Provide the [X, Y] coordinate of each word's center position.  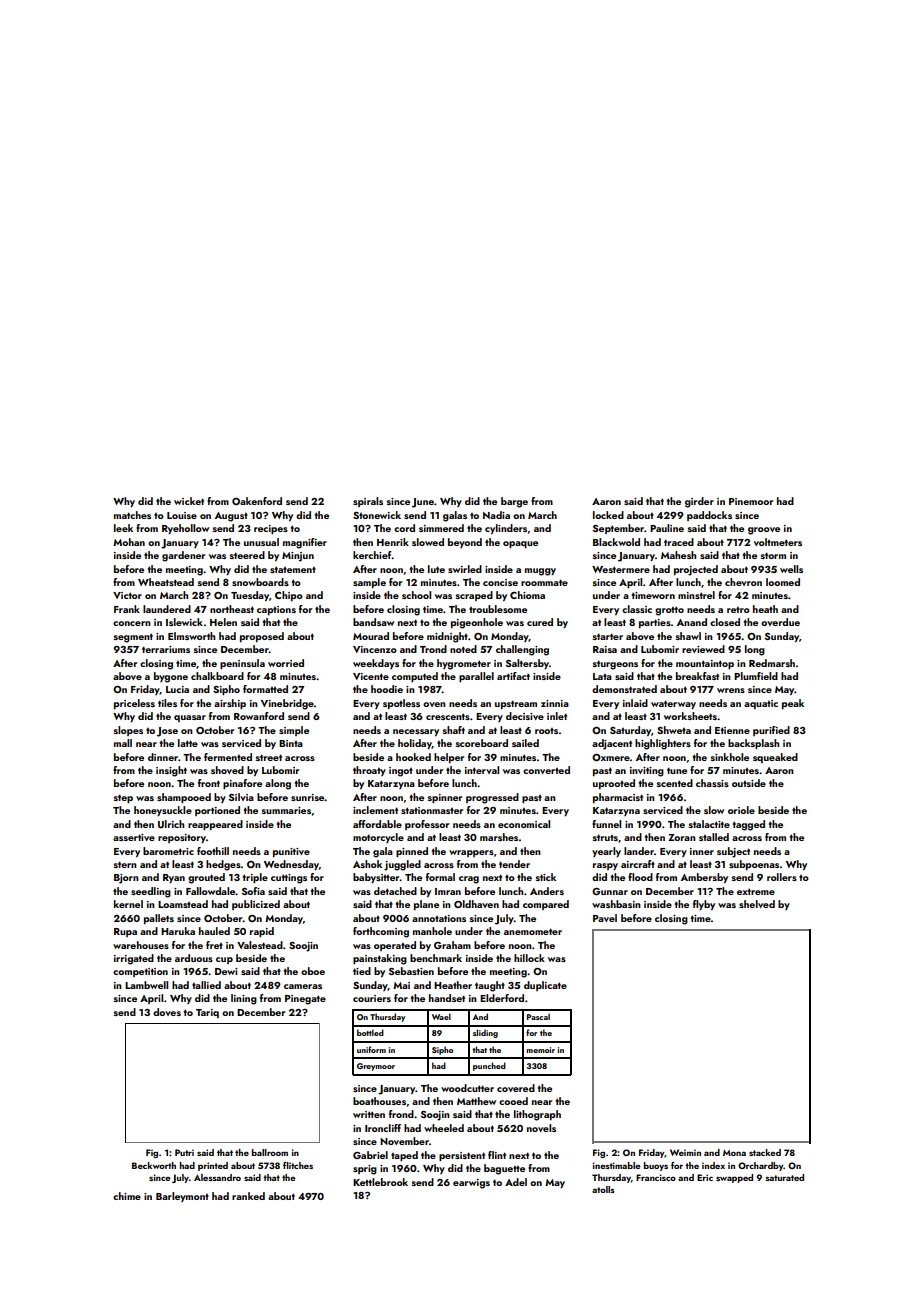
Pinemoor [751, 501]
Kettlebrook [380, 1182]
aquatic [761, 704]
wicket [189, 501]
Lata [602, 676]
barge [514, 502]
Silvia [241, 797]
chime [127, 1196]
